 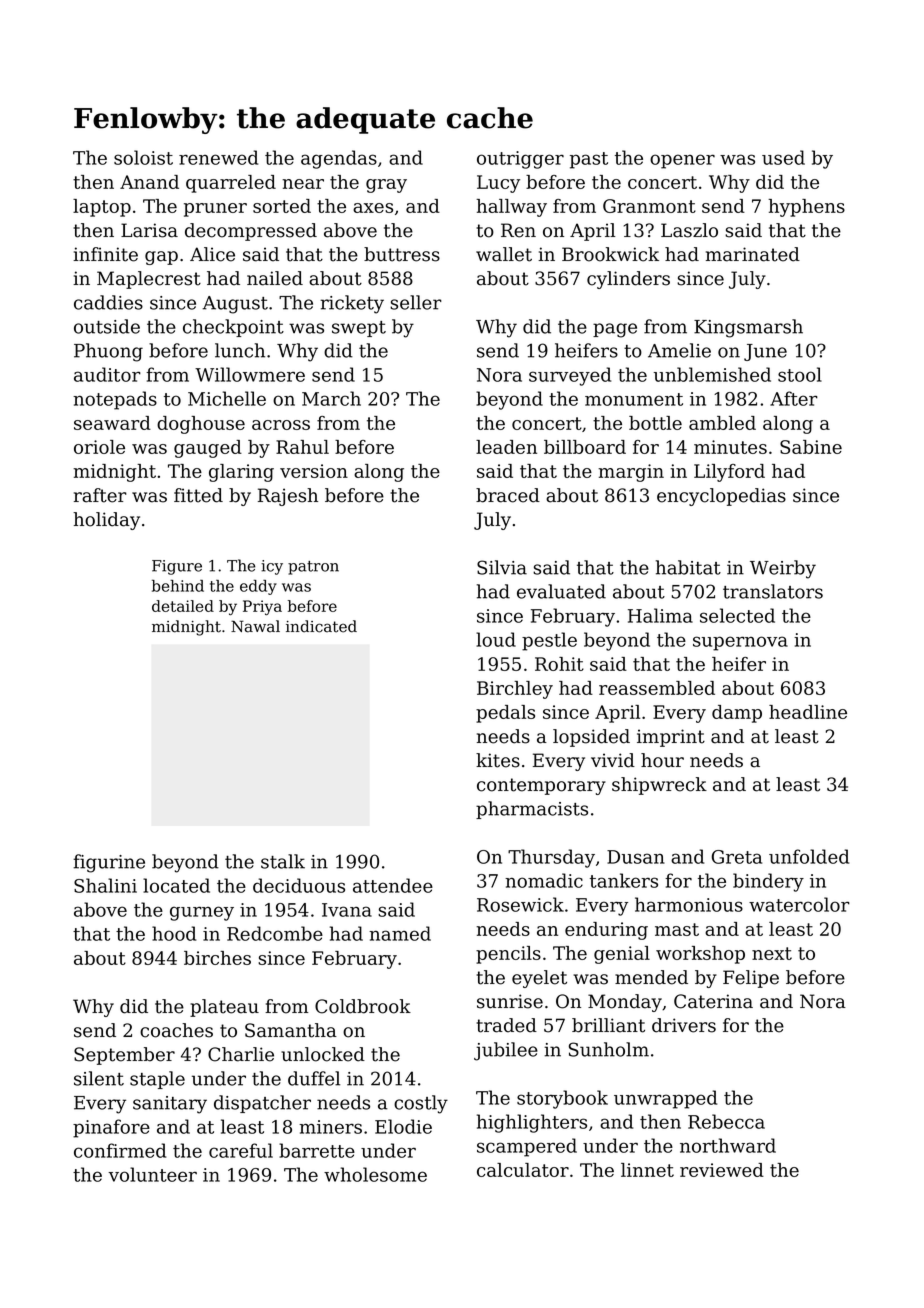 I want to click on volunteer, so click(x=152, y=1174).
